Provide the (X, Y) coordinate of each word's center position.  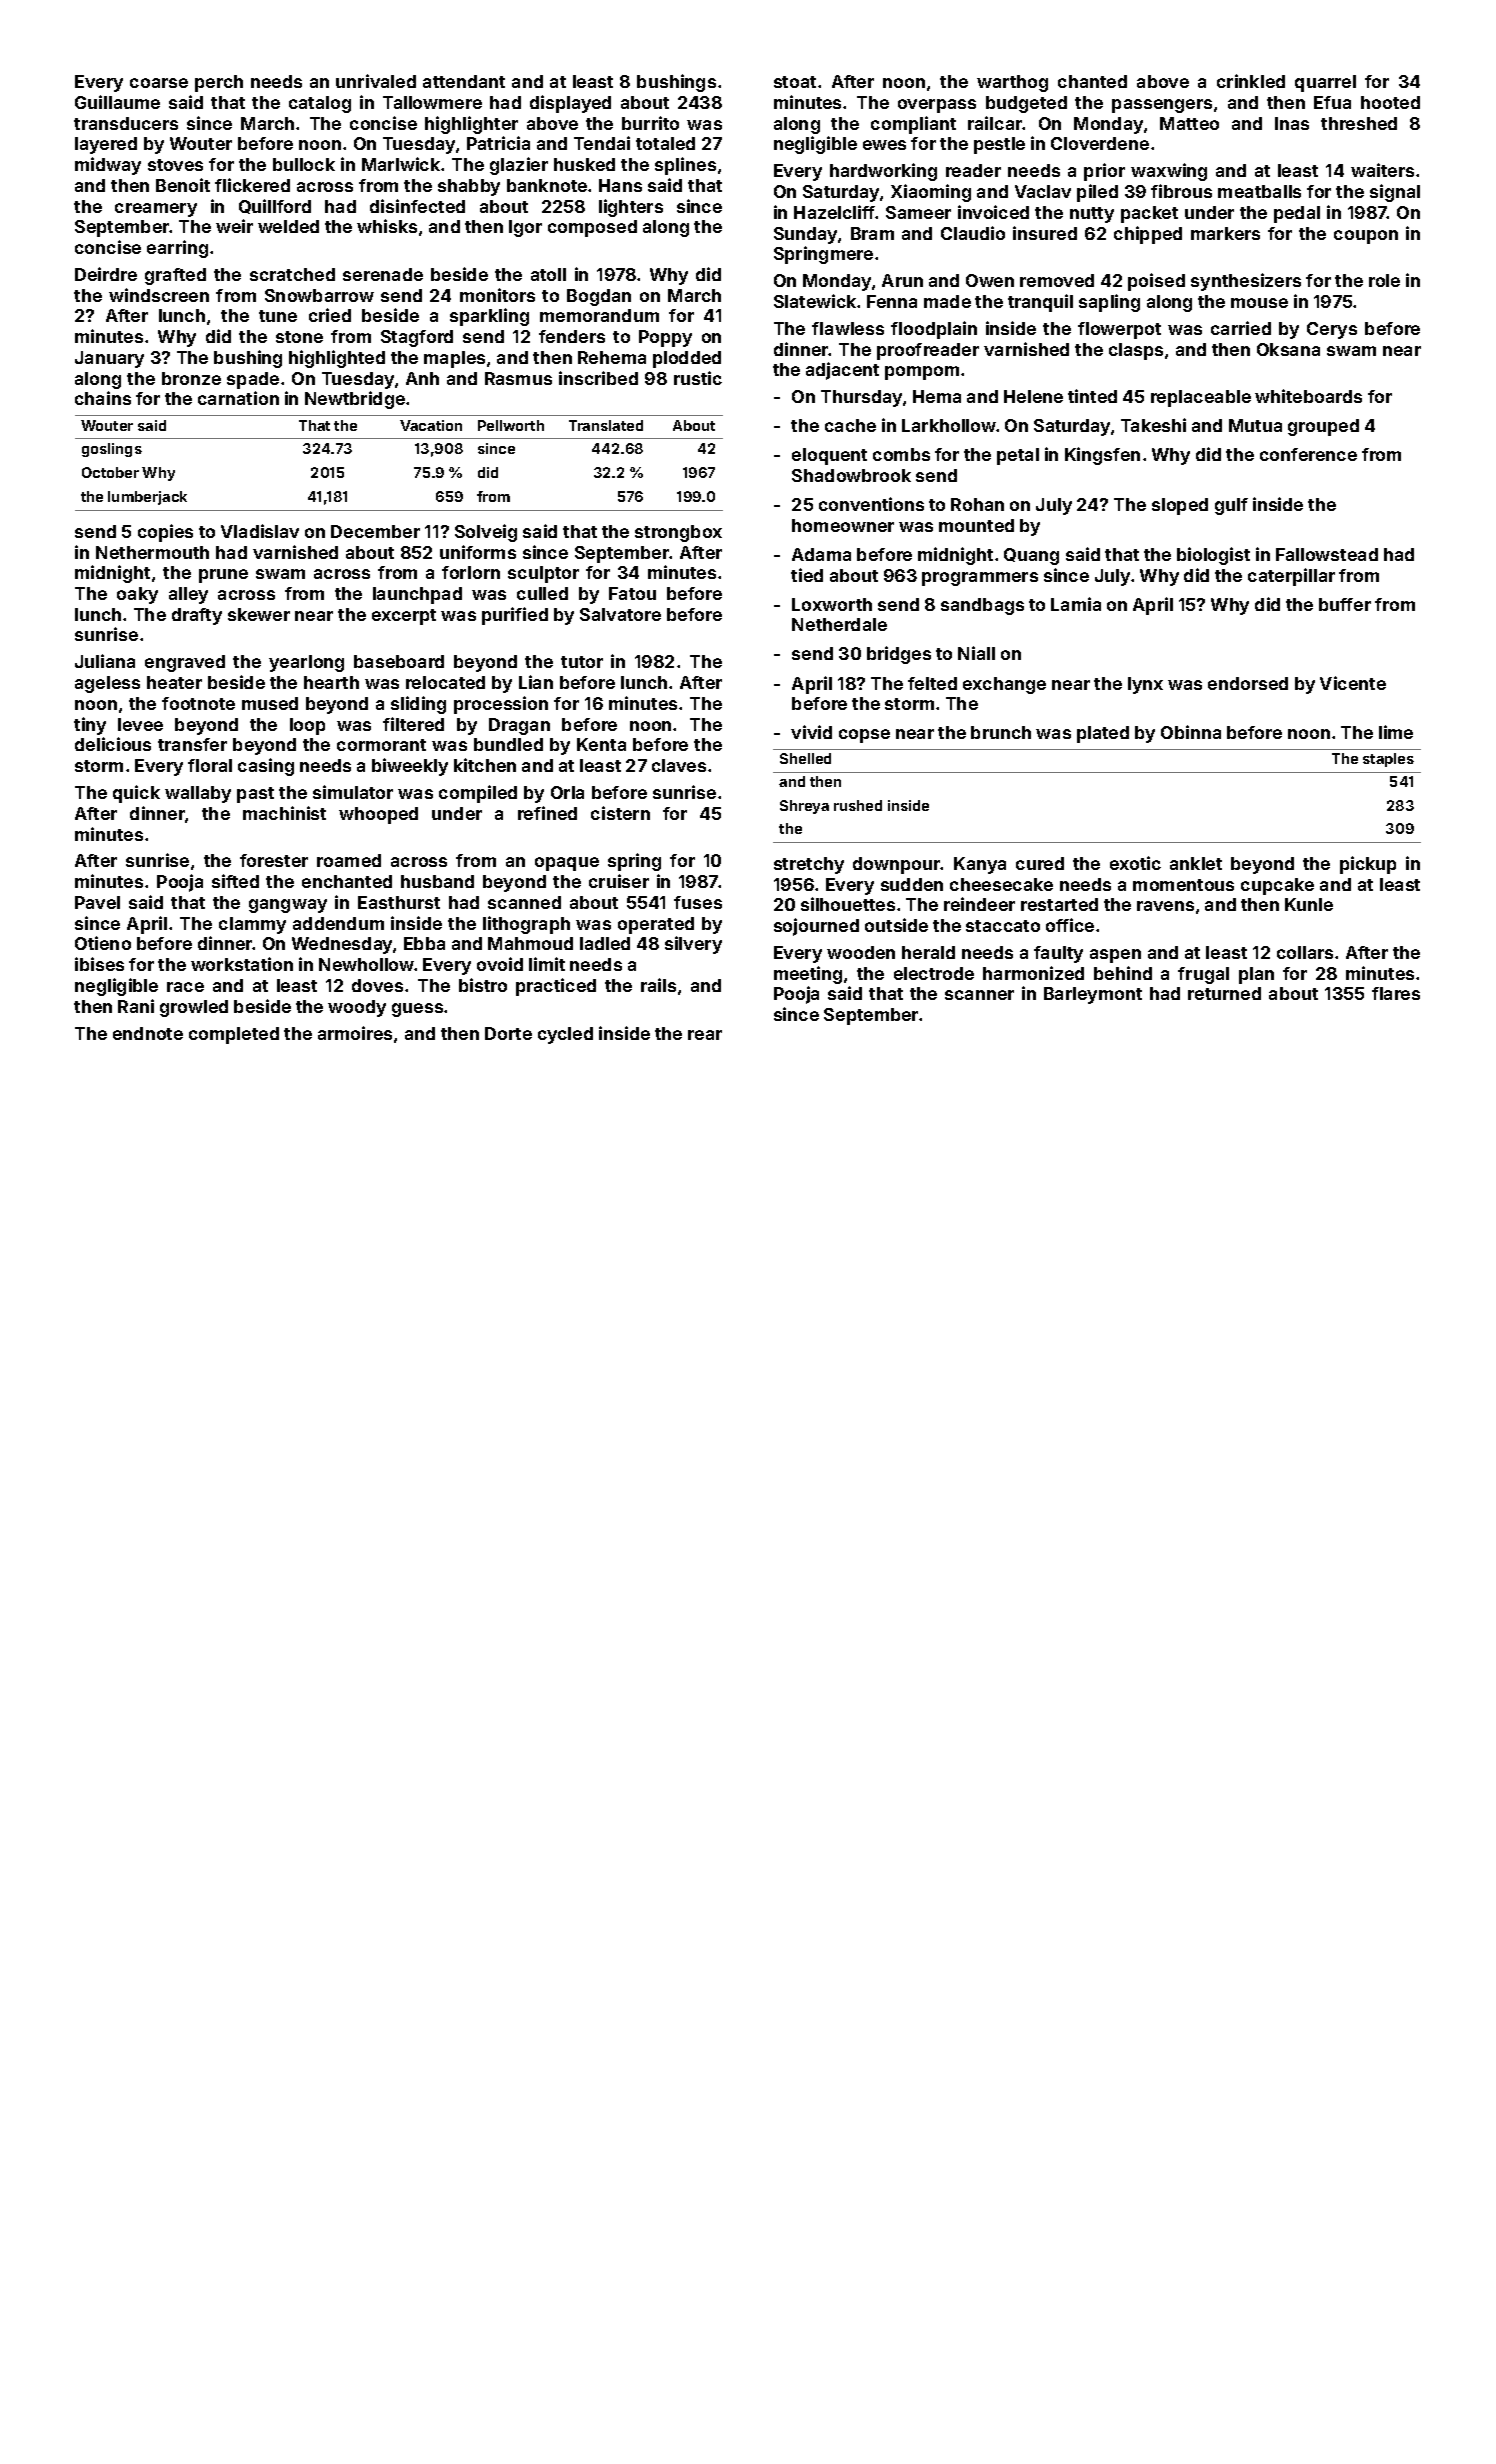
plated (1103, 734)
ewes (884, 145)
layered (106, 145)
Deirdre (106, 274)
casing (266, 767)
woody (357, 1008)
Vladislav (260, 531)
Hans (620, 185)
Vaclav (1043, 191)
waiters (1382, 170)
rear (705, 1035)
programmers (980, 579)
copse (864, 736)
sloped (1180, 506)
